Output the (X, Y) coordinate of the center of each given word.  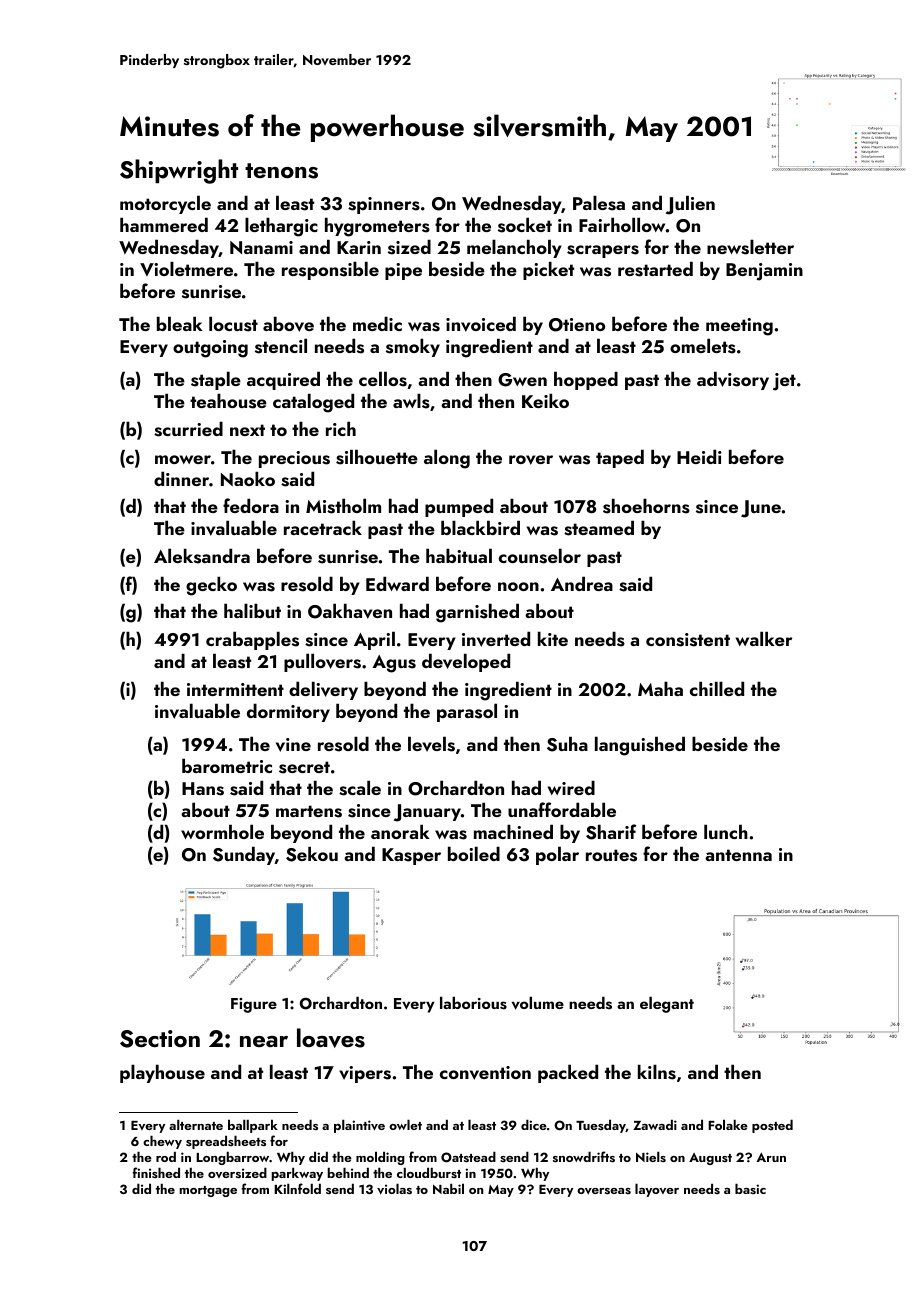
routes (611, 855)
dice (534, 1124)
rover (531, 460)
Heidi (699, 456)
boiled (474, 853)
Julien (690, 205)
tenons (281, 171)
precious (294, 459)
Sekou (312, 854)
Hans (203, 789)
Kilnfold (297, 1188)
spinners (384, 205)
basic (750, 1188)
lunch (726, 831)
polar (557, 855)
